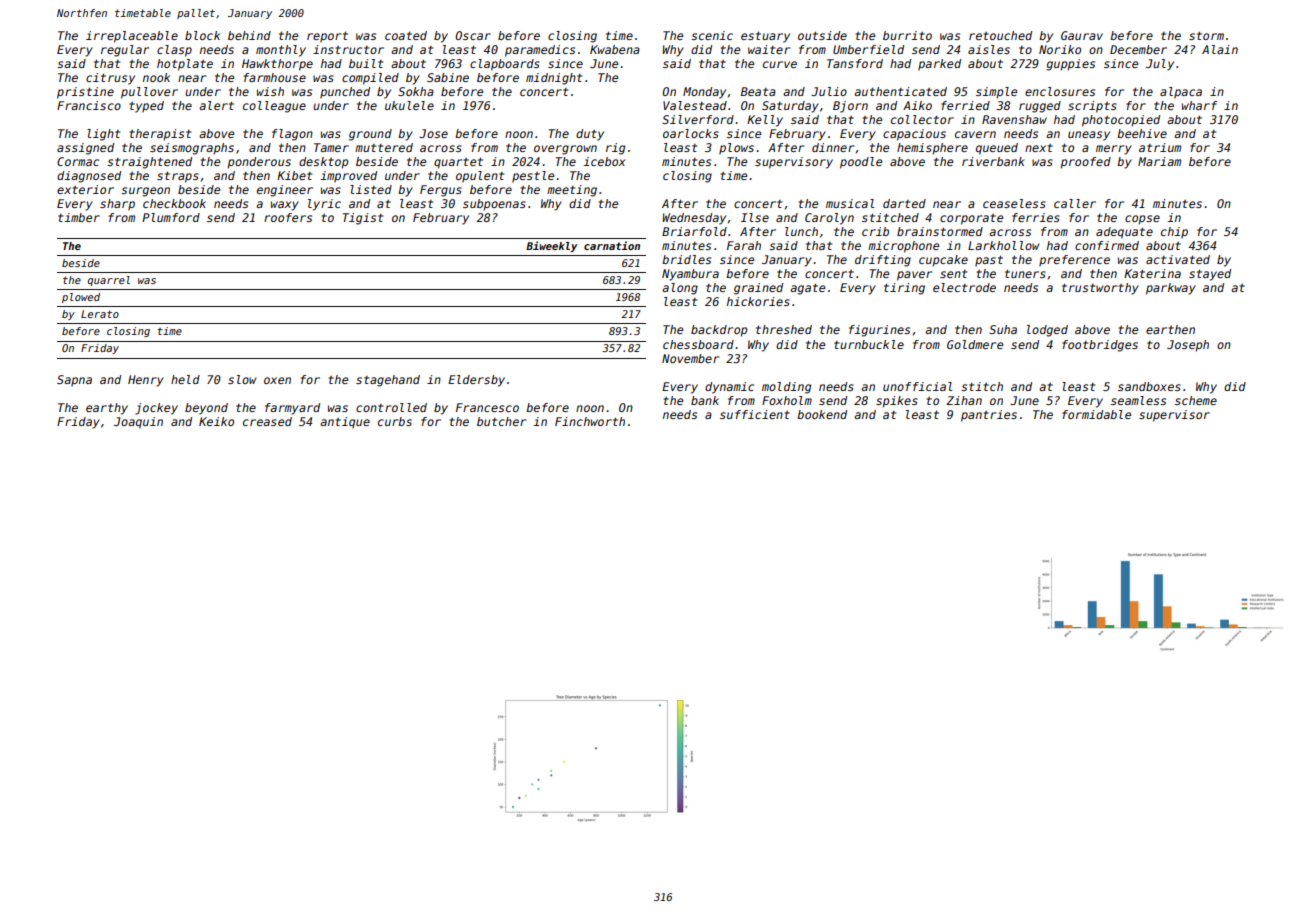 The width and height of the screenshot is (1308, 924). What do you see at coordinates (712, 35) in the screenshot?
I see `scenic` at bounding box center [712, 35].
